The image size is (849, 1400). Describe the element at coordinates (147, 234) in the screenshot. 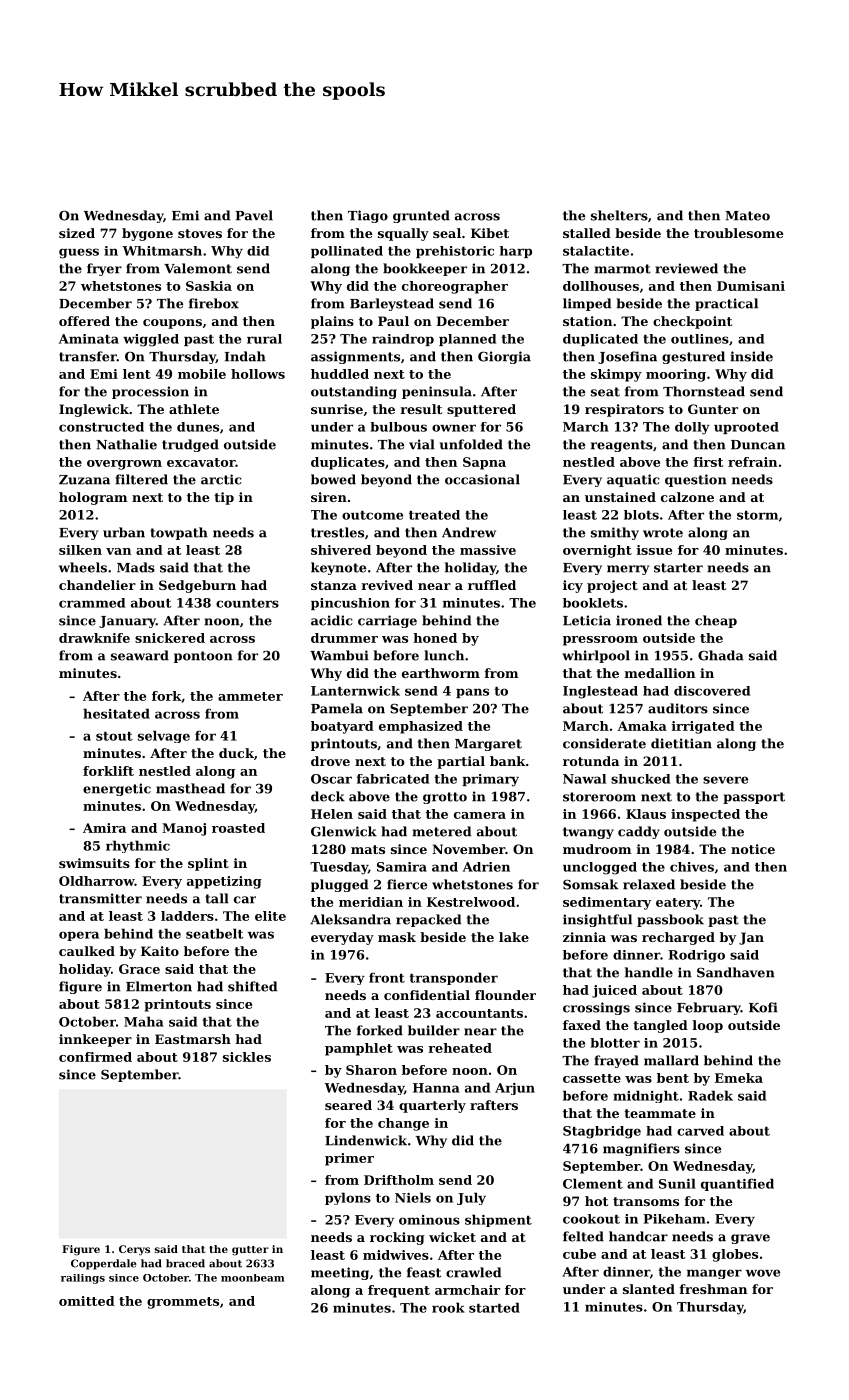

I see `bygone` at that location.
